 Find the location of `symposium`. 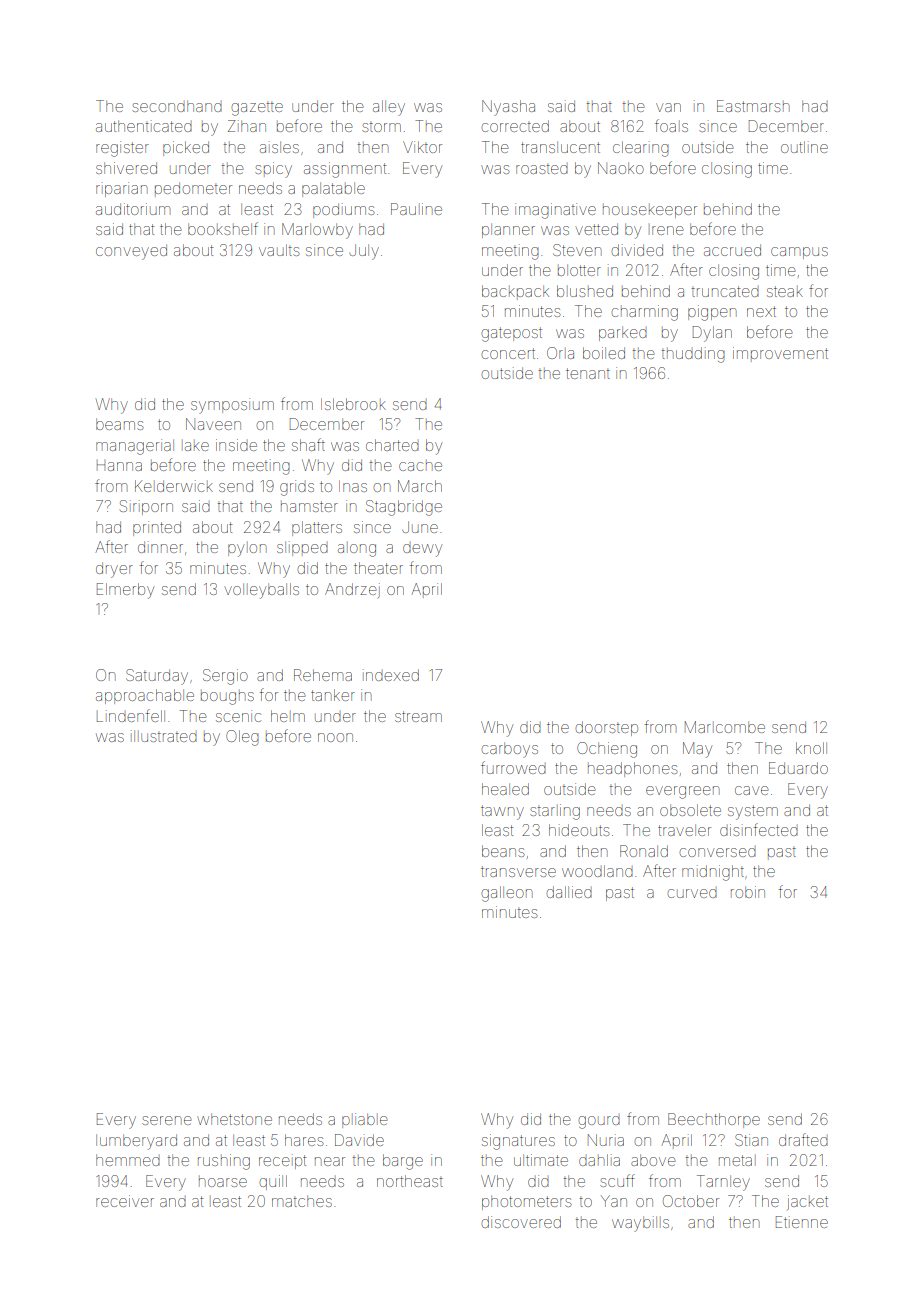

symposium is located at coordinates (232, 406).
